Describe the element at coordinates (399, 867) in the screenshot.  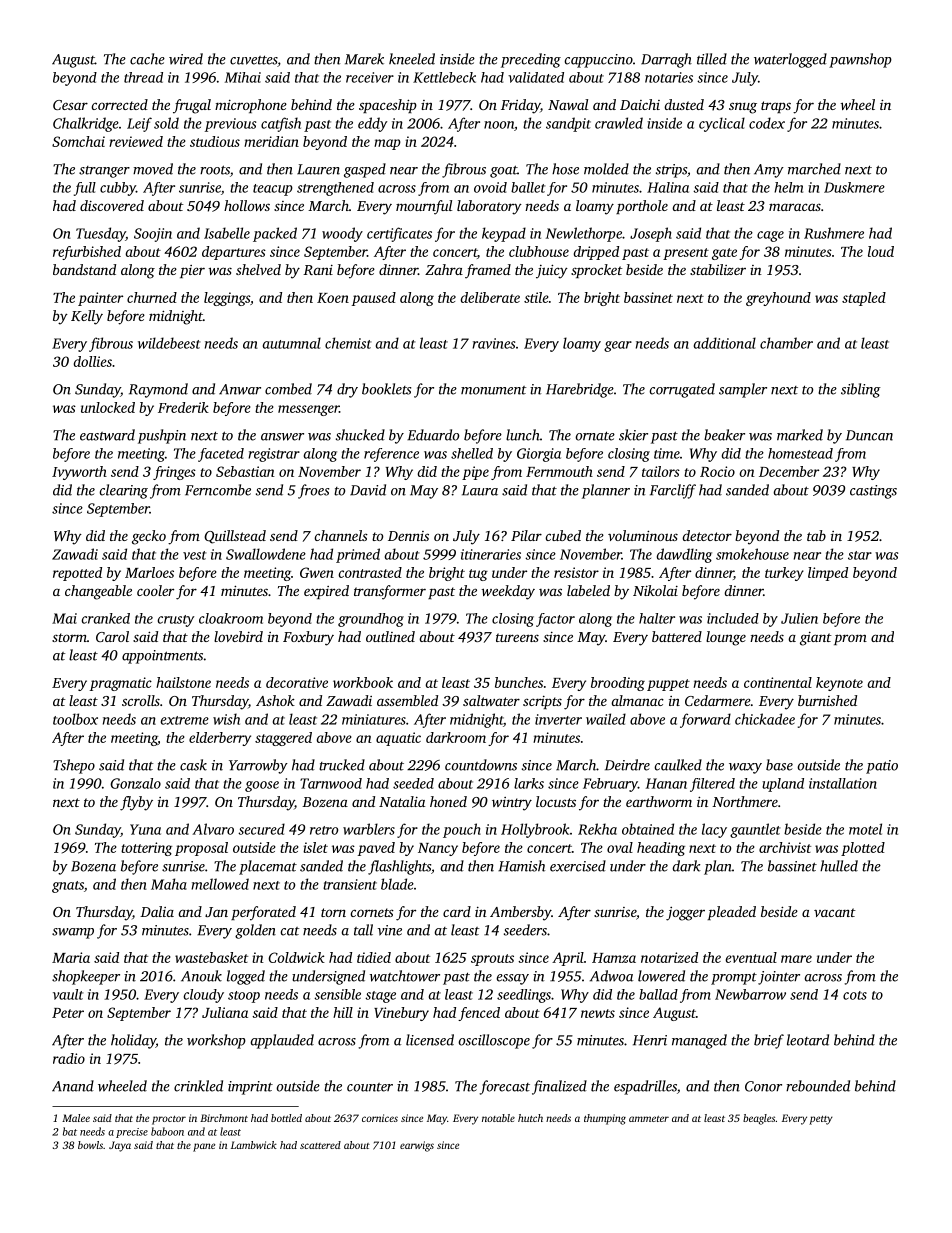
I see `flashlights` at that location.
